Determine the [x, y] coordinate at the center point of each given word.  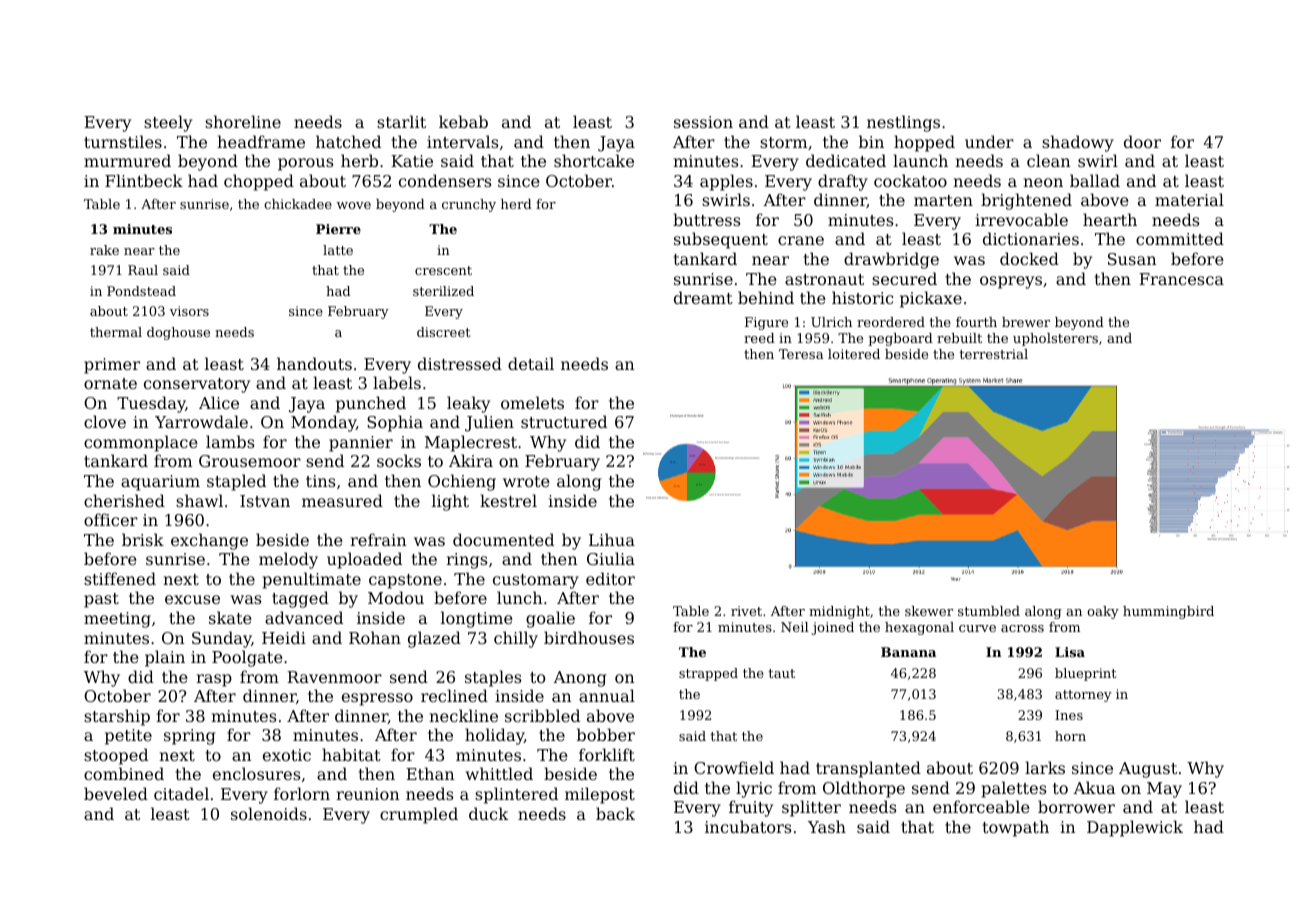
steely [168, 123]
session [703, 122]
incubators [748, 826]
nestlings [903, 123]
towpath [1016, 828]
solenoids [269, 813]
